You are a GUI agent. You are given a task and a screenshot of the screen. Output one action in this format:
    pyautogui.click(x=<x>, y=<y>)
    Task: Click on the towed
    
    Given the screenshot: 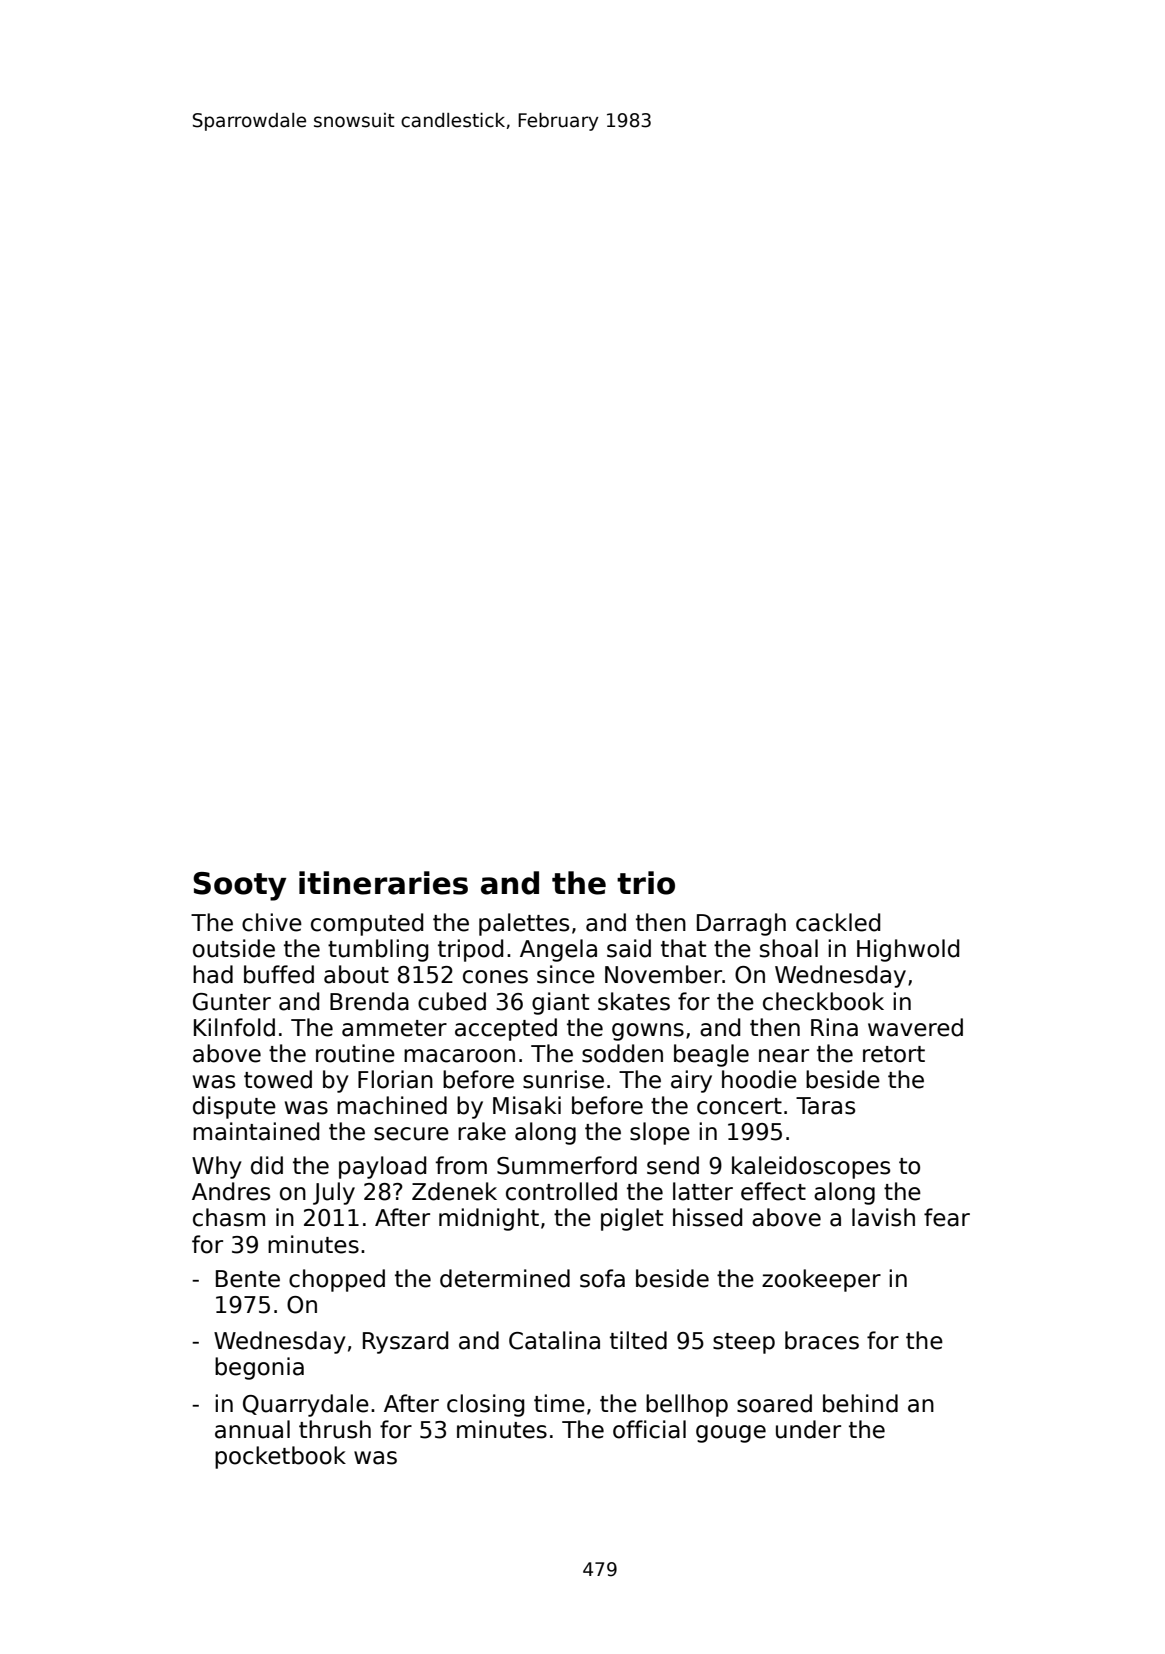 What is the action you would take?
    pyautogui.click(x=278, y=1079)
